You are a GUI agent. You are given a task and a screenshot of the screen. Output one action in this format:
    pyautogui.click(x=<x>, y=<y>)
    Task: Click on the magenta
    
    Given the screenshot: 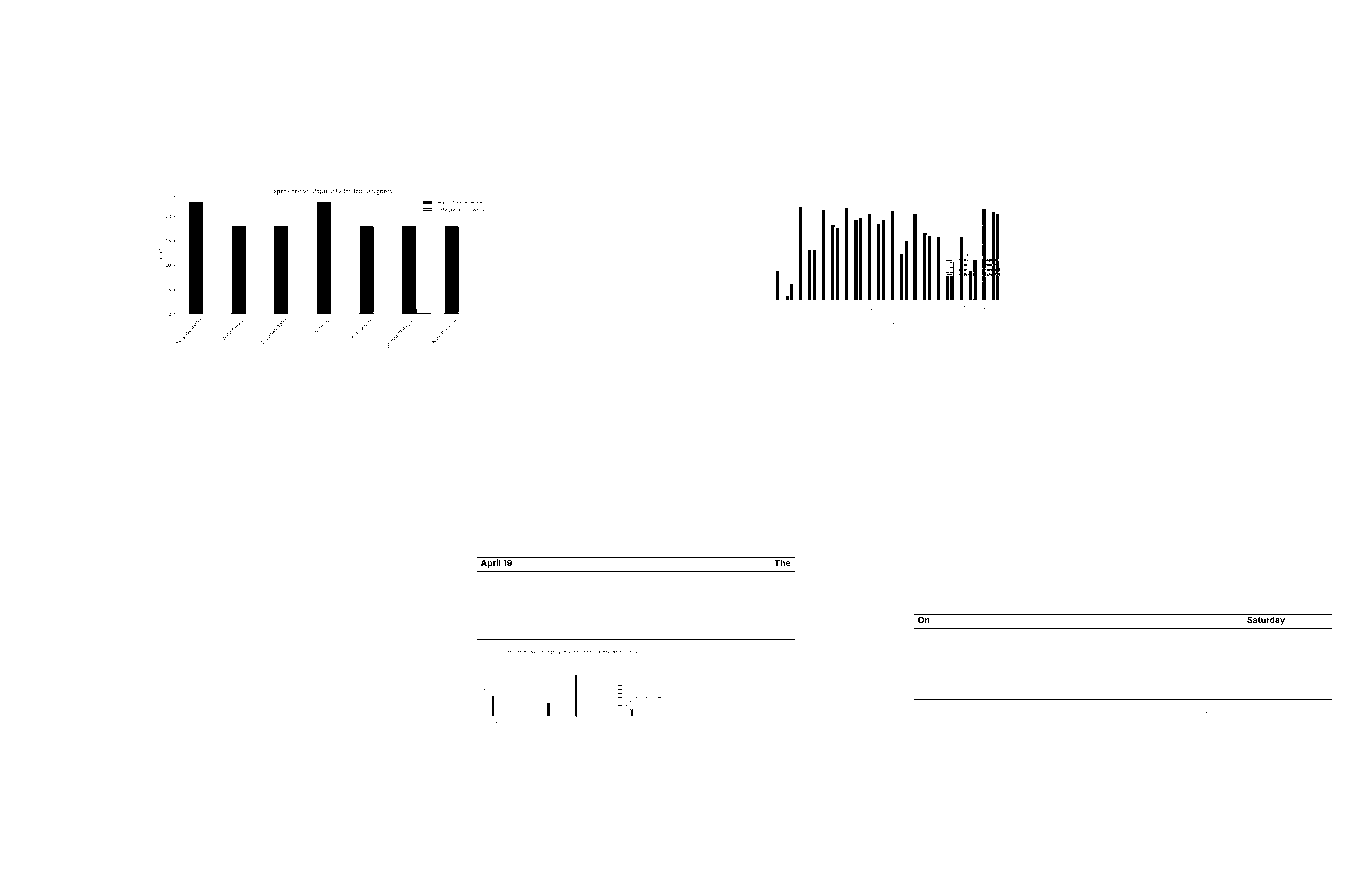 What is the action you would take?
    pyautogui.click(x=176, y=676)
